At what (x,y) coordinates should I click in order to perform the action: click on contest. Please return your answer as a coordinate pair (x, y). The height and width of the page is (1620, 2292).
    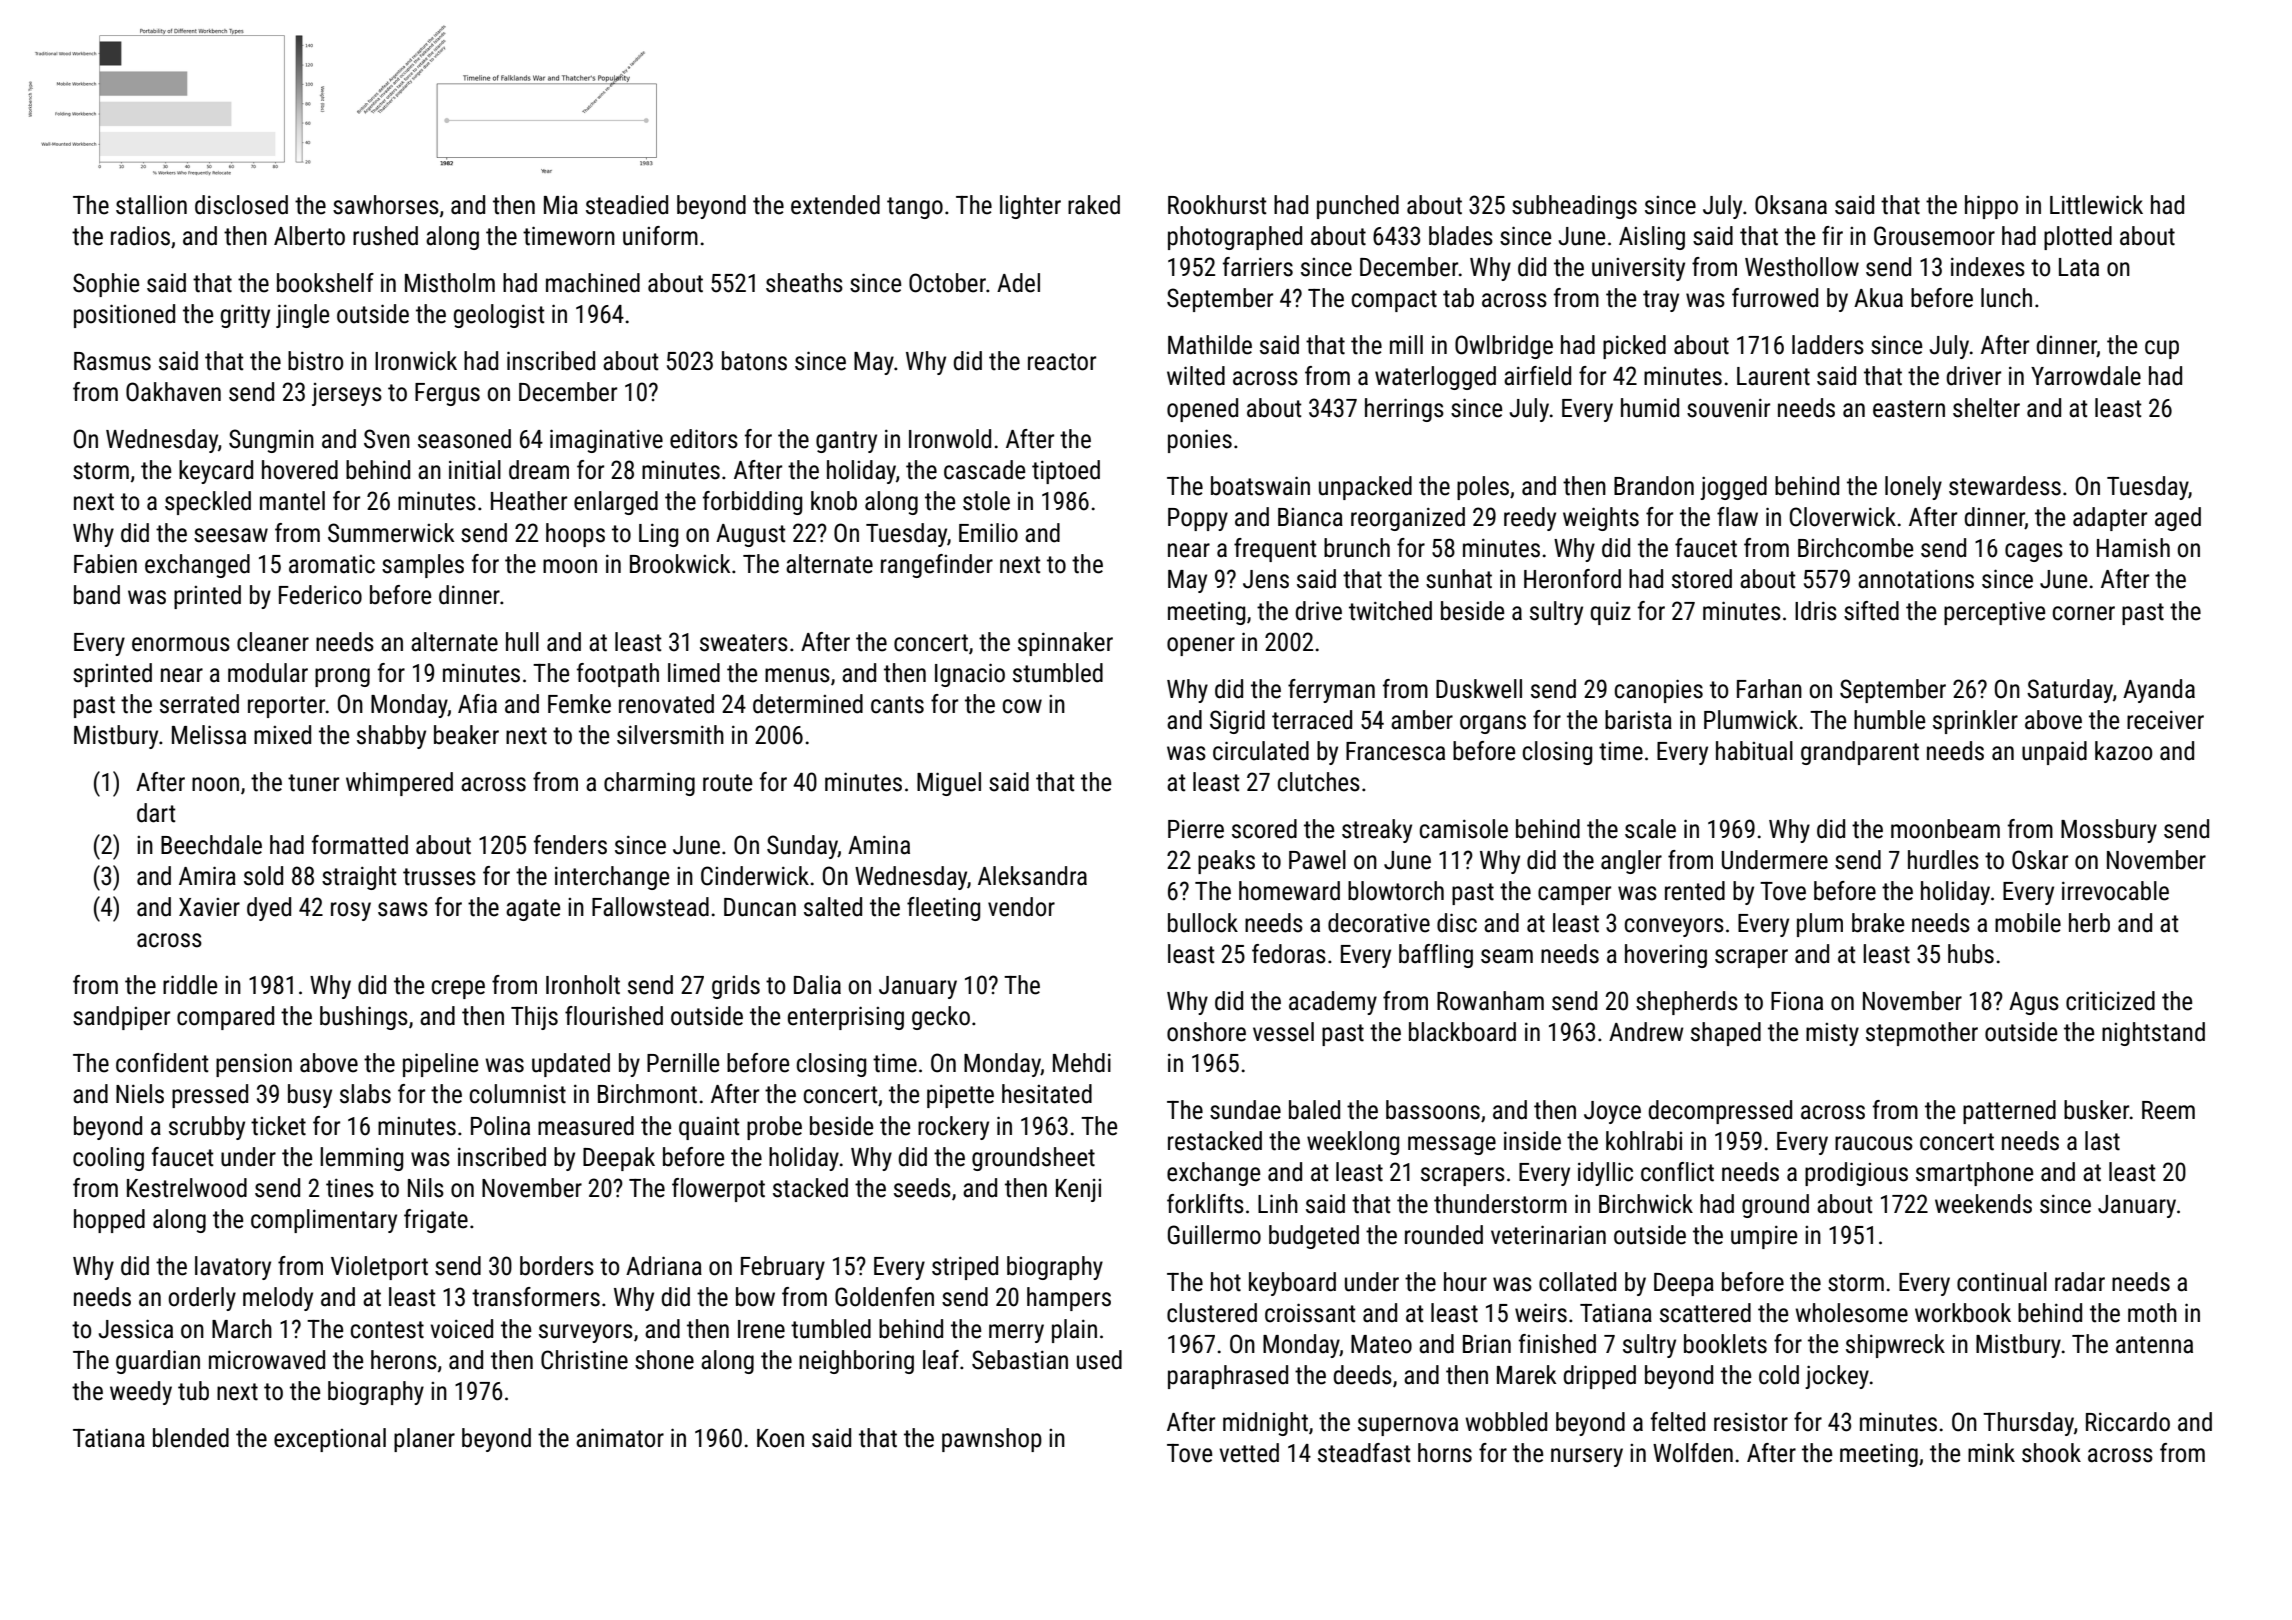
    Looking at the image, I should click on (387, 1330).
